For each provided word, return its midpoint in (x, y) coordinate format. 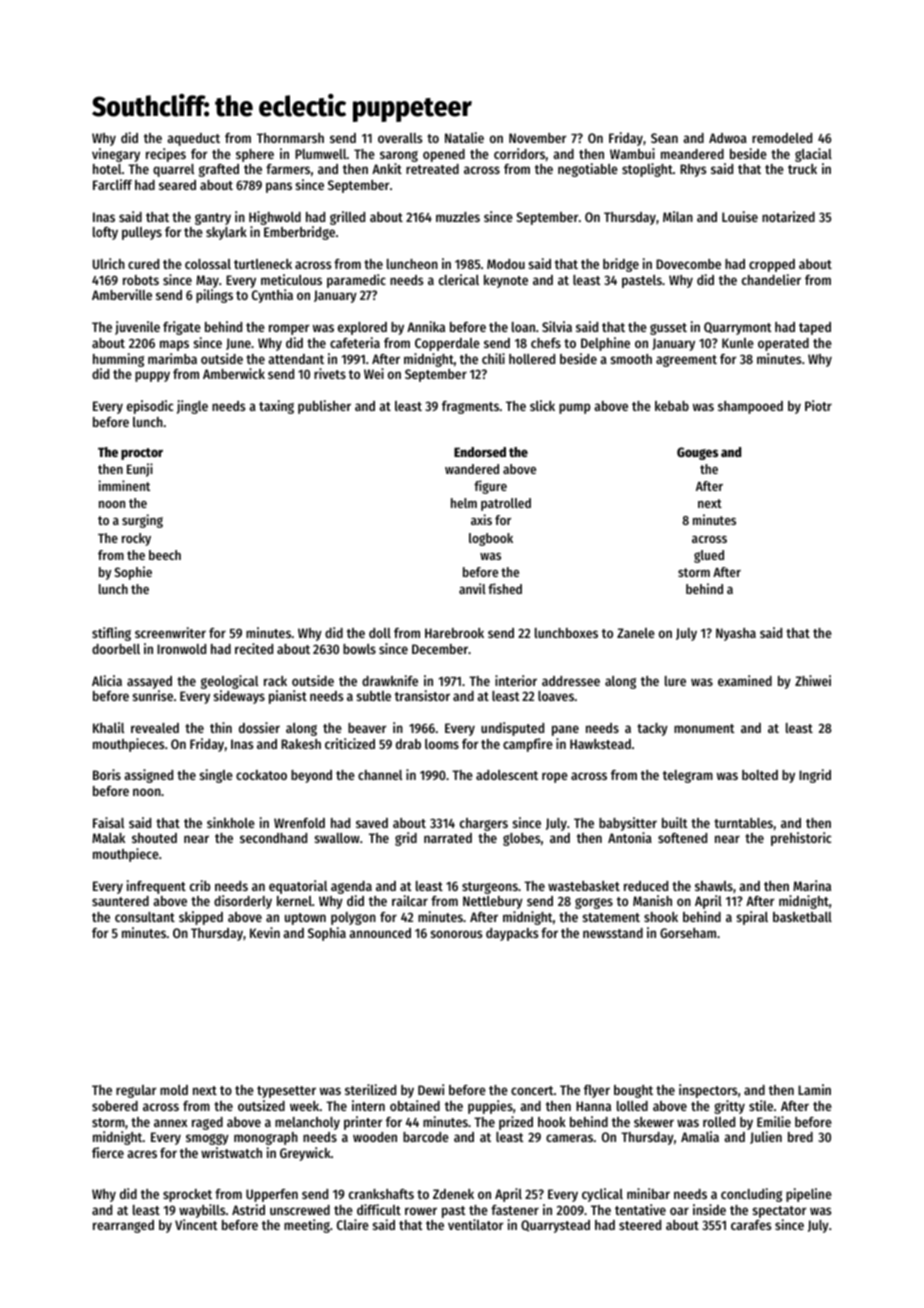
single (216, 776)
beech (165, 555)
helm (464, 503)
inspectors (708, 1091)
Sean (664, 138)
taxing (276, 407)
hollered (532, 359)
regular (136, 1091)
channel (380, 775)
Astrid (248, 1209)
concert (532, 1090)
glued (709, 556)
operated (783, 344)
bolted (760, 775)
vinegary (116, 155)
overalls (400, 138)
